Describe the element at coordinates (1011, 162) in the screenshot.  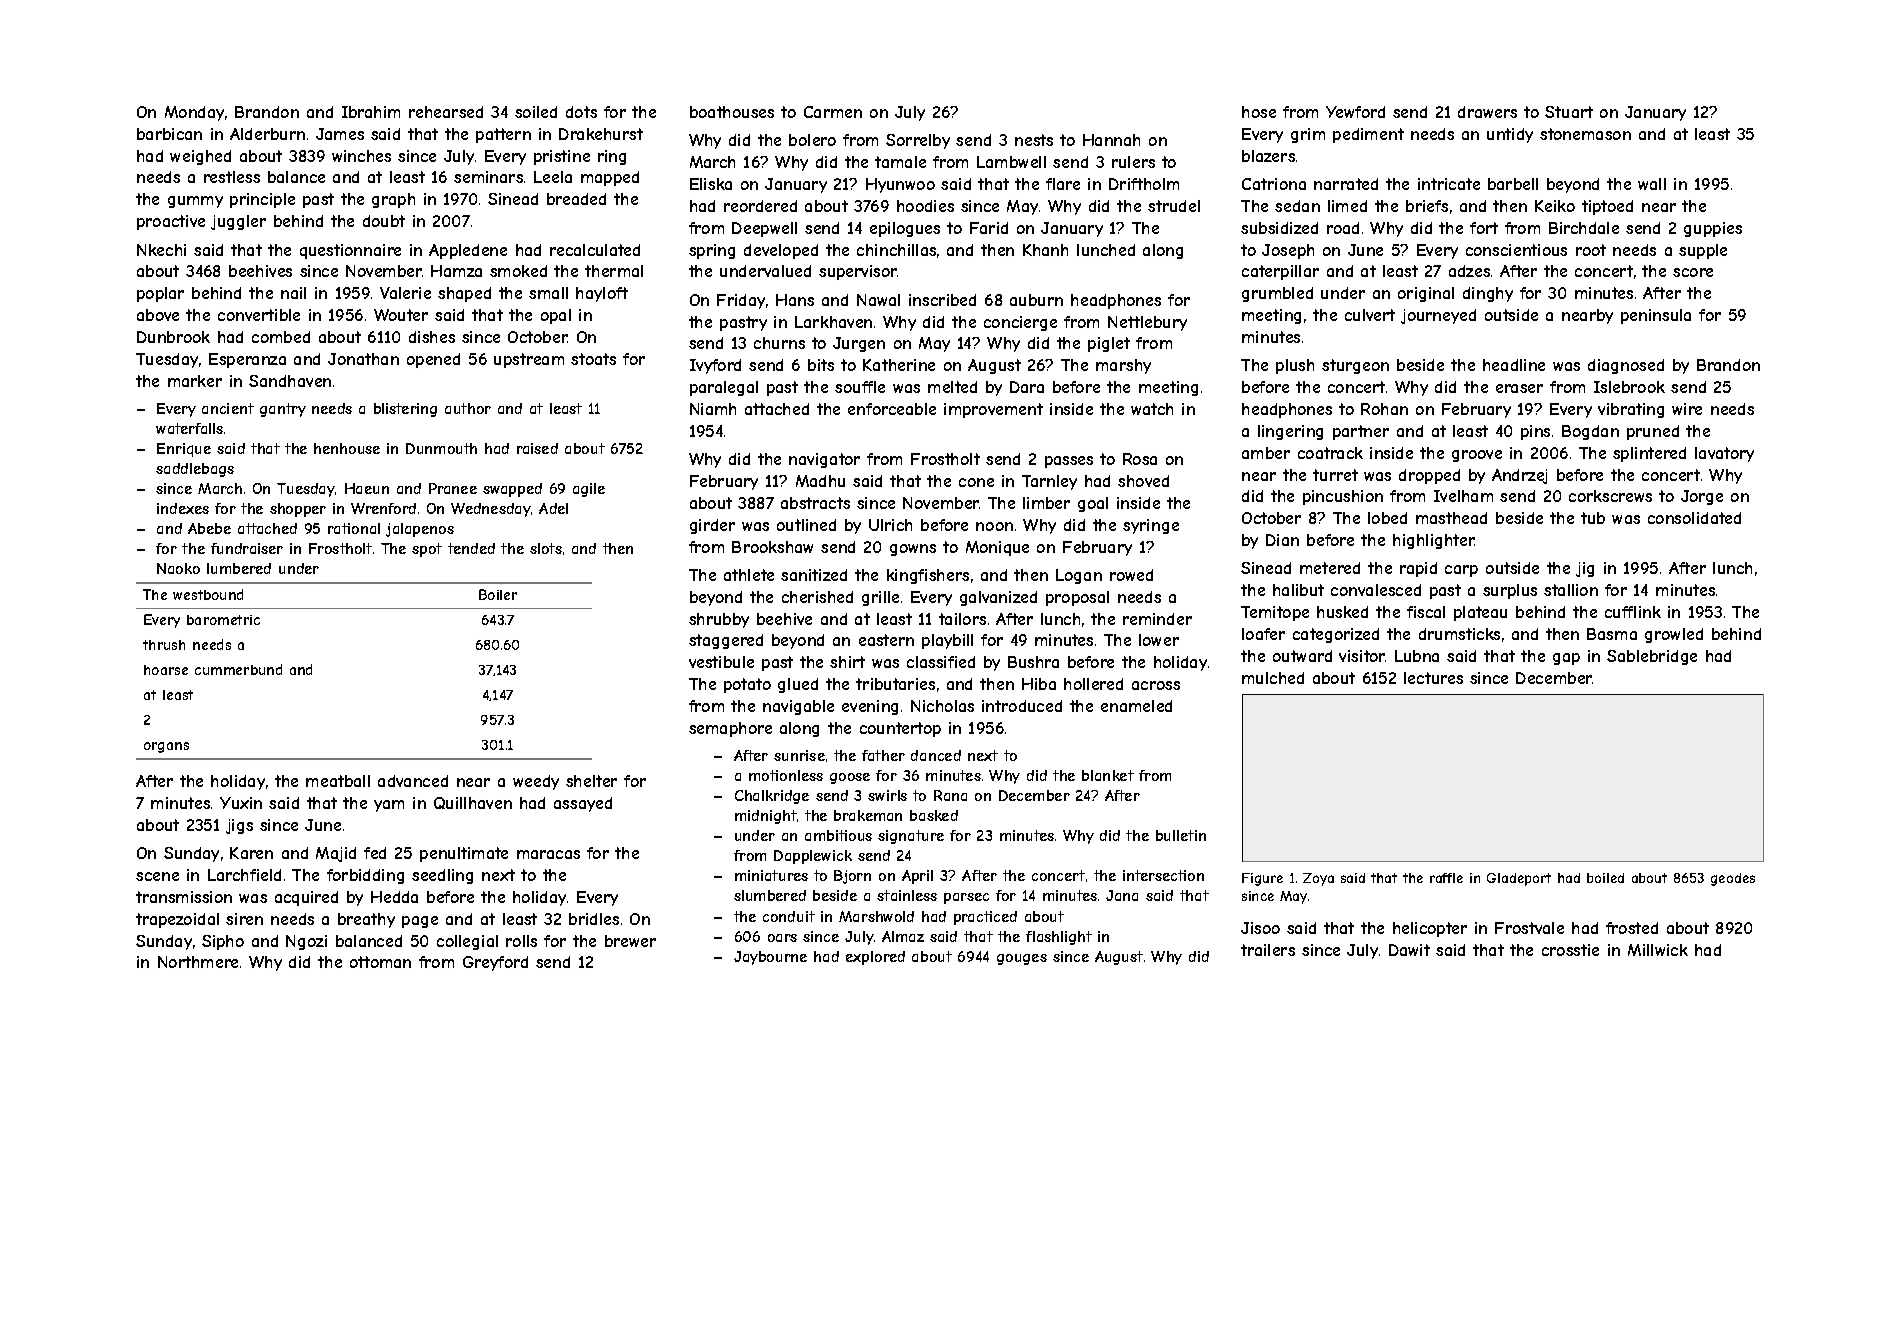
I see `Lambwell` at that location.
